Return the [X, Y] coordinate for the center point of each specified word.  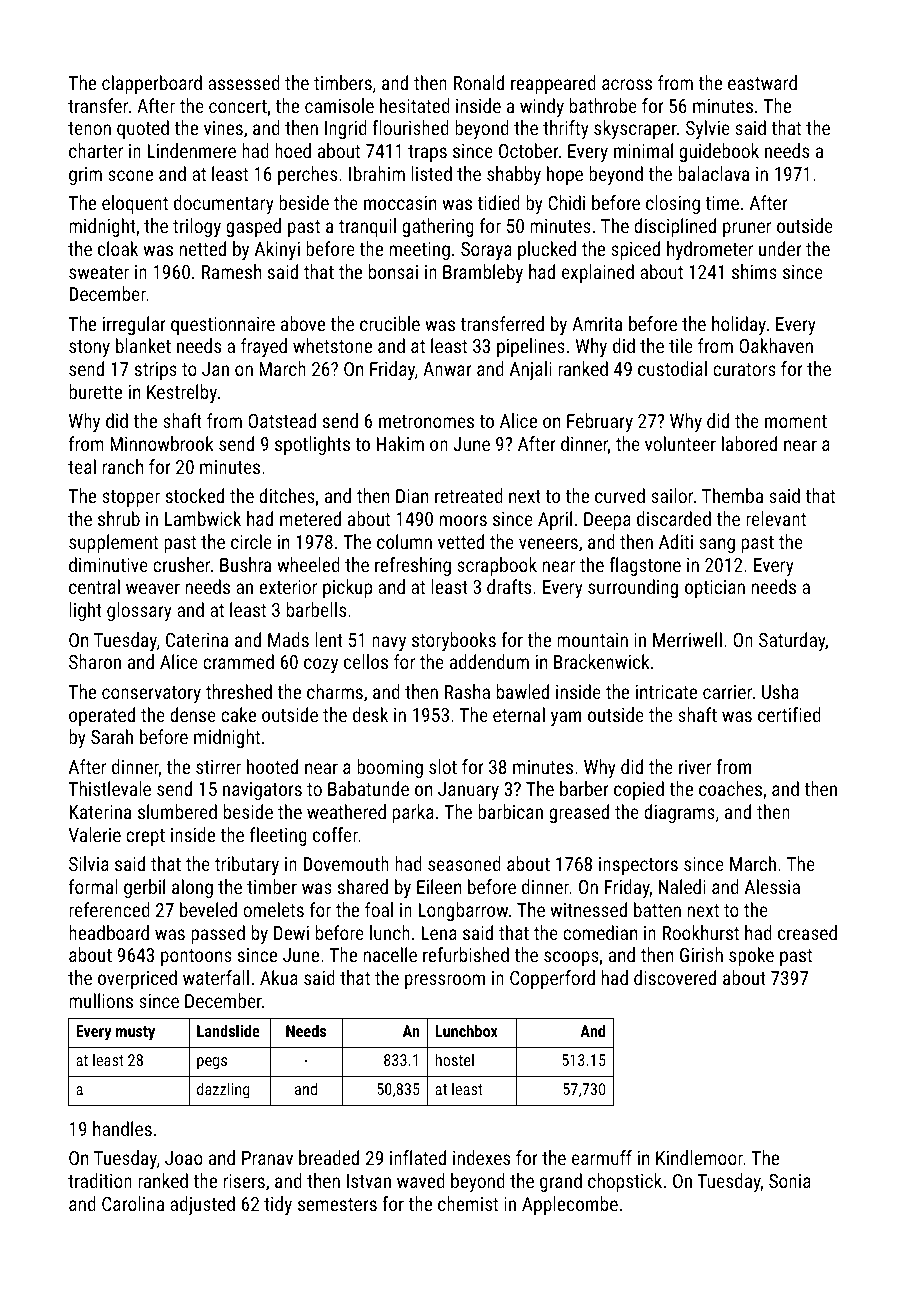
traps [427, 153]
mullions [101, 1000]
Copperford [552, 979]
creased [807, 932]
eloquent [135, 204]
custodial [672, 368]
